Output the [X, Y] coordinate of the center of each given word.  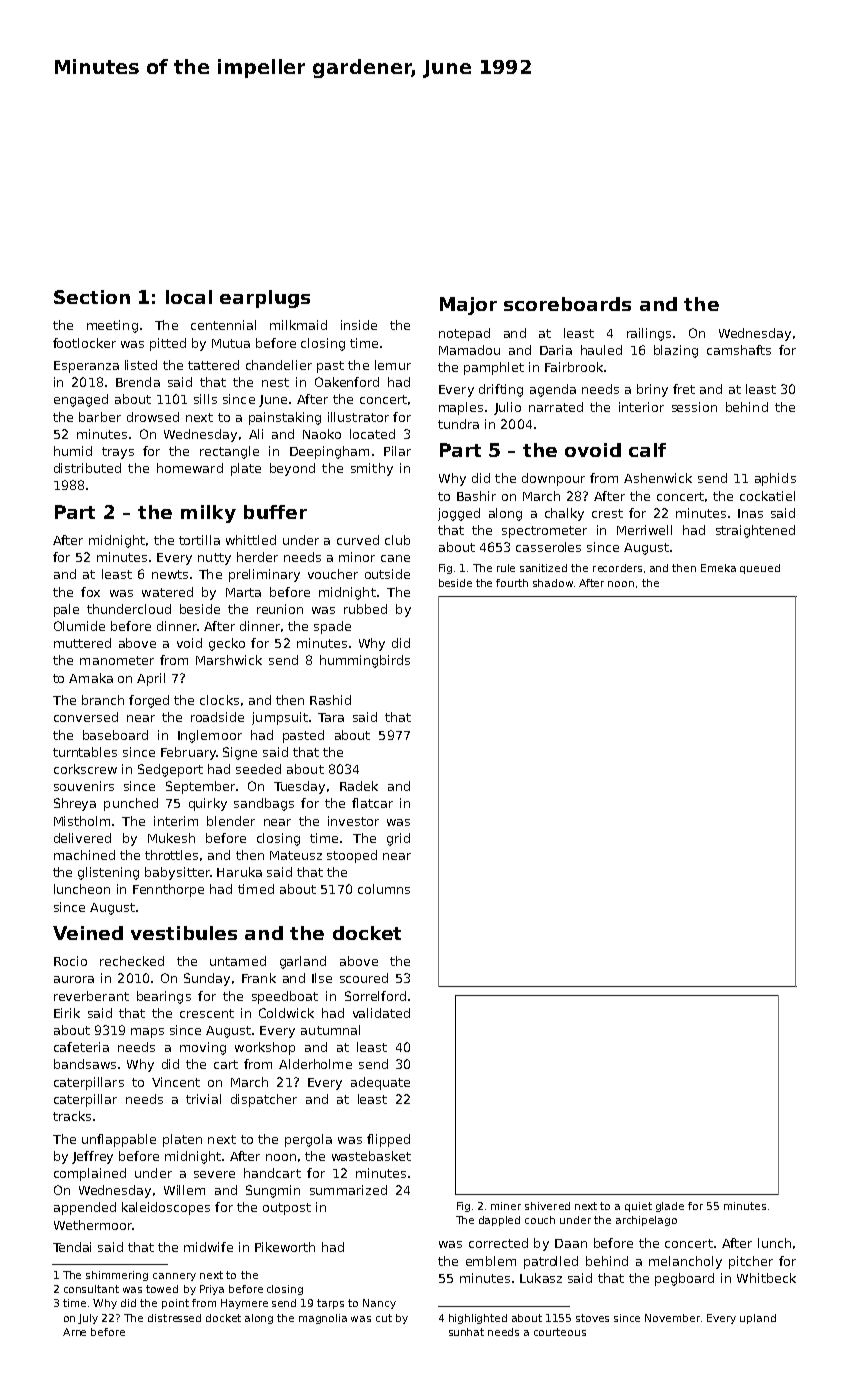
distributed [87, 468]
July [88, 1319]
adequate [380, 1083]
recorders [617, 568]
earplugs [265, 299]
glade [670, 1207]
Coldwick [286, 1013]
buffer [275, 512]
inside [359, 325]
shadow [553, 583]
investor [353, 821]
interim [176, 821]
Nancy [379, 1304]
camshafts [739, 350]
